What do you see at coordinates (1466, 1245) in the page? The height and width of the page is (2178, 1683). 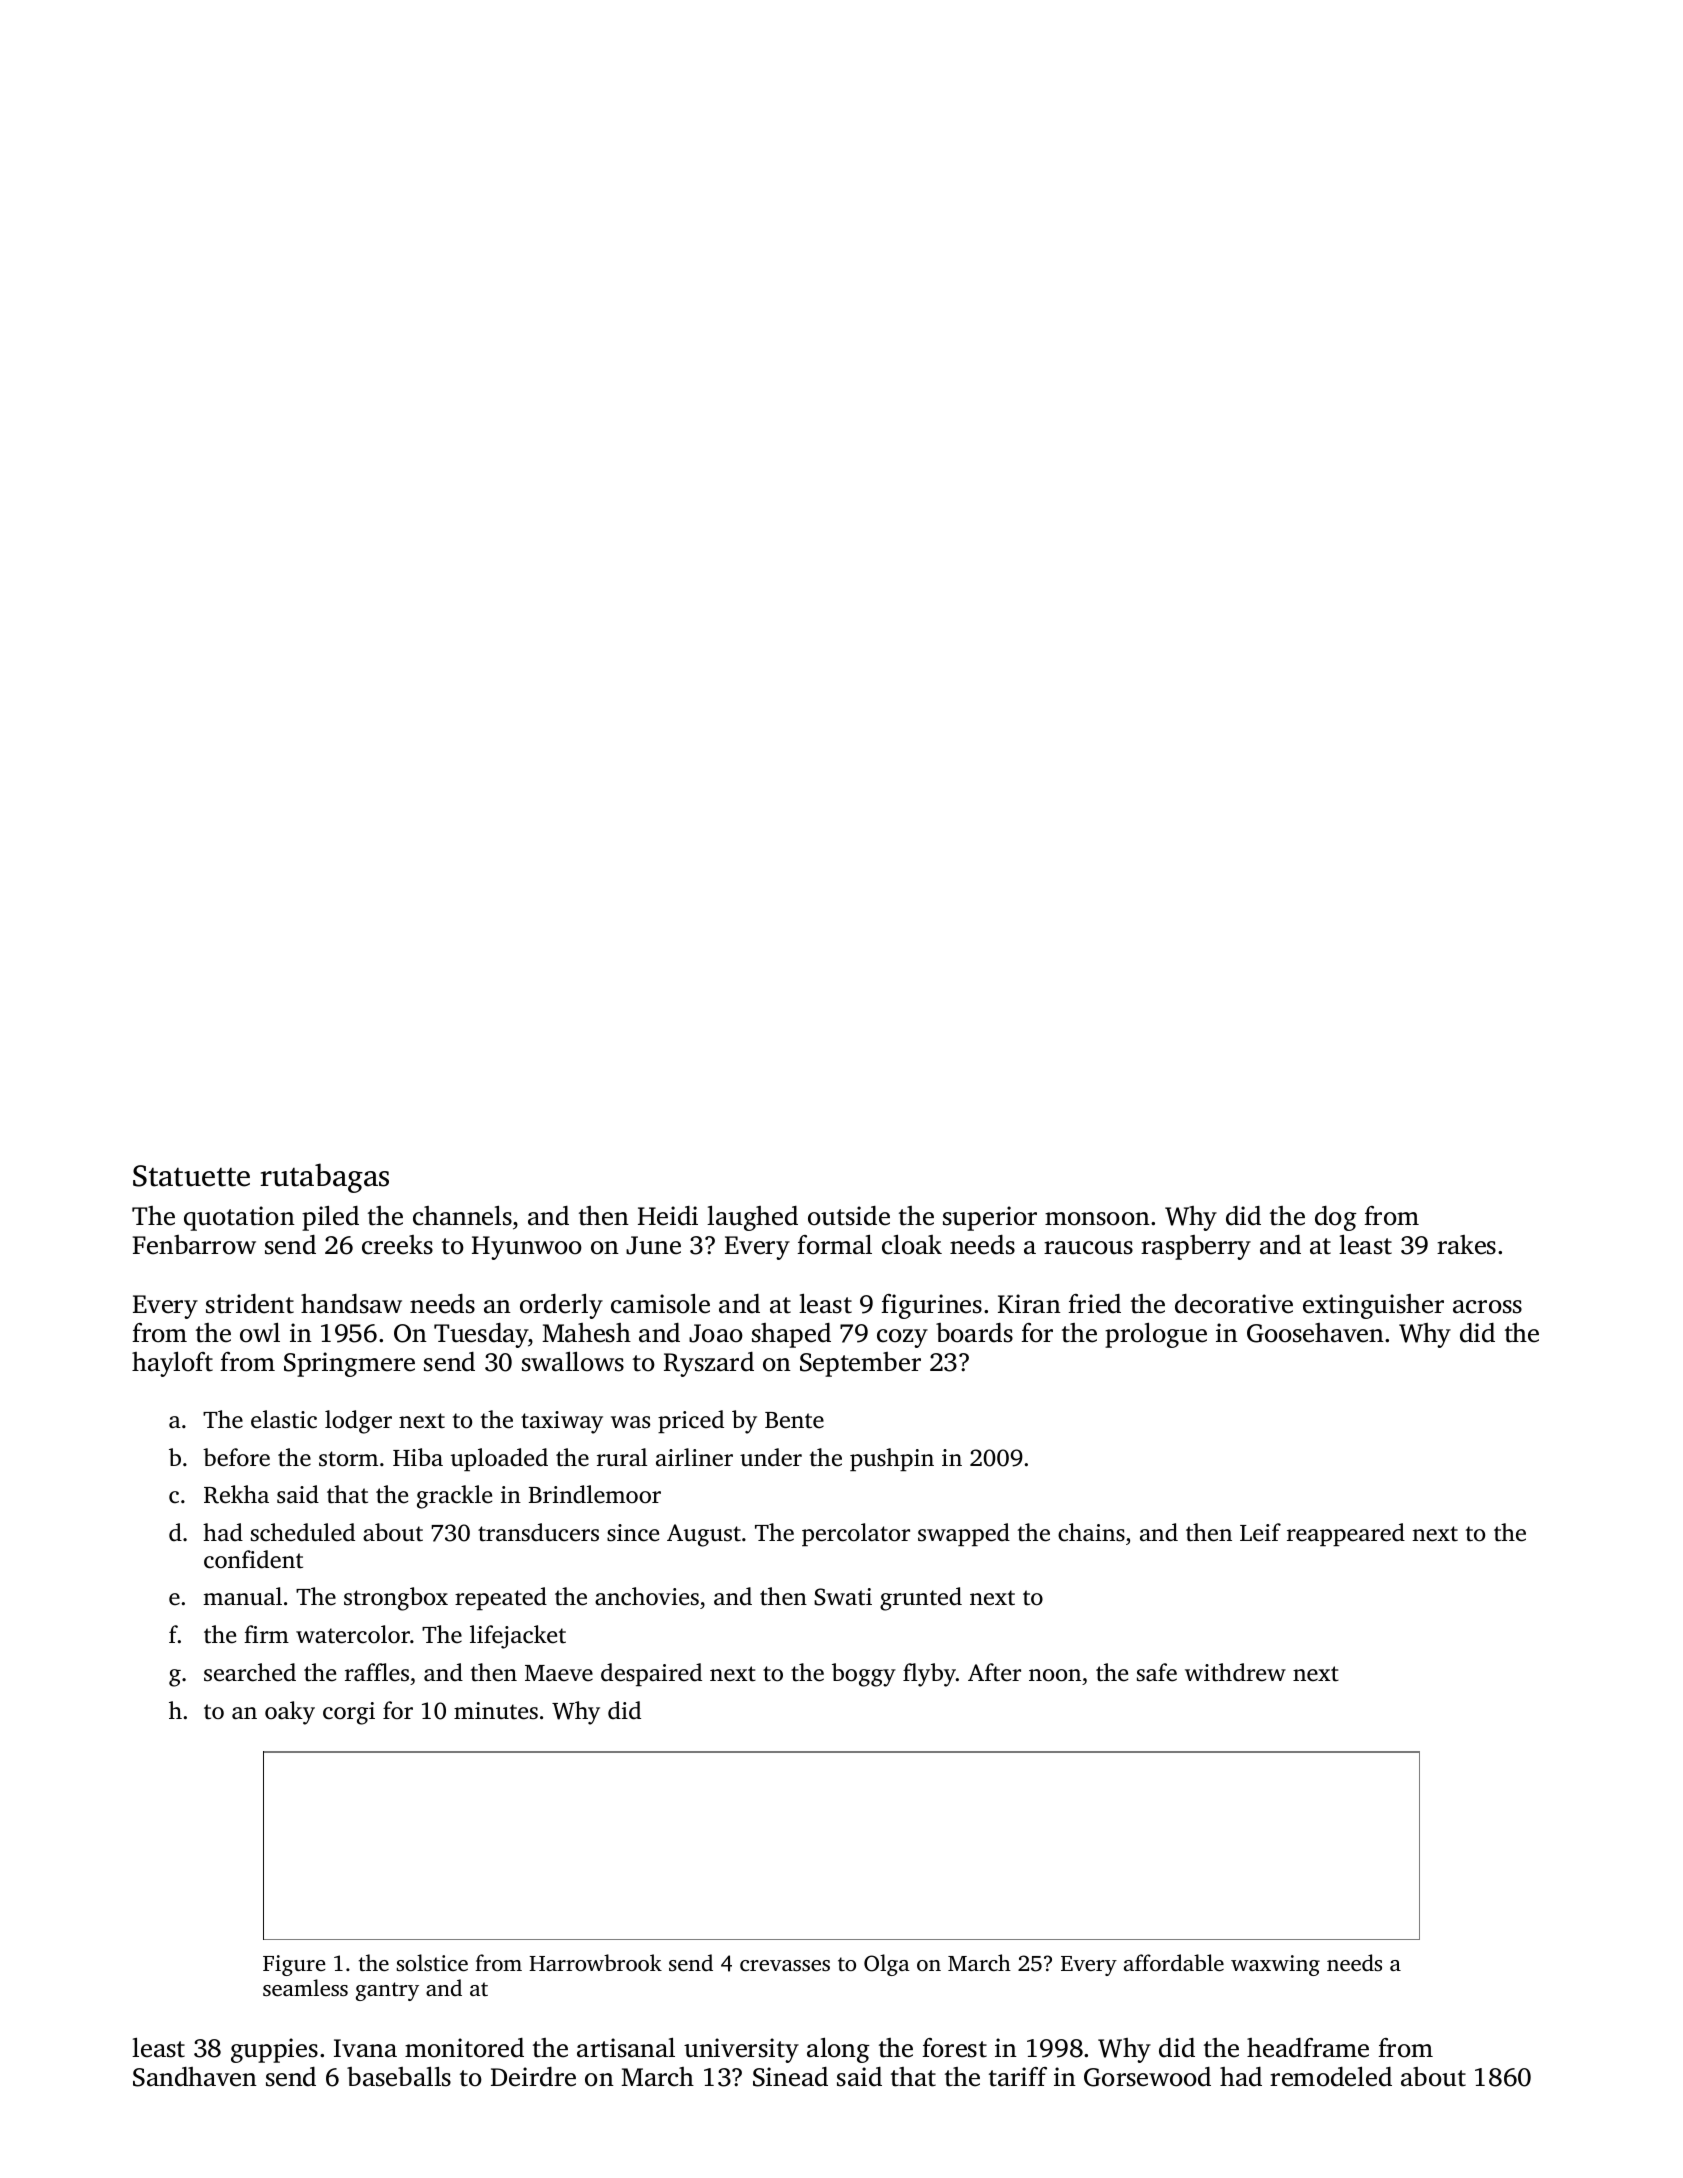 I see `rakes` at bounding box center [1466, 1245].
